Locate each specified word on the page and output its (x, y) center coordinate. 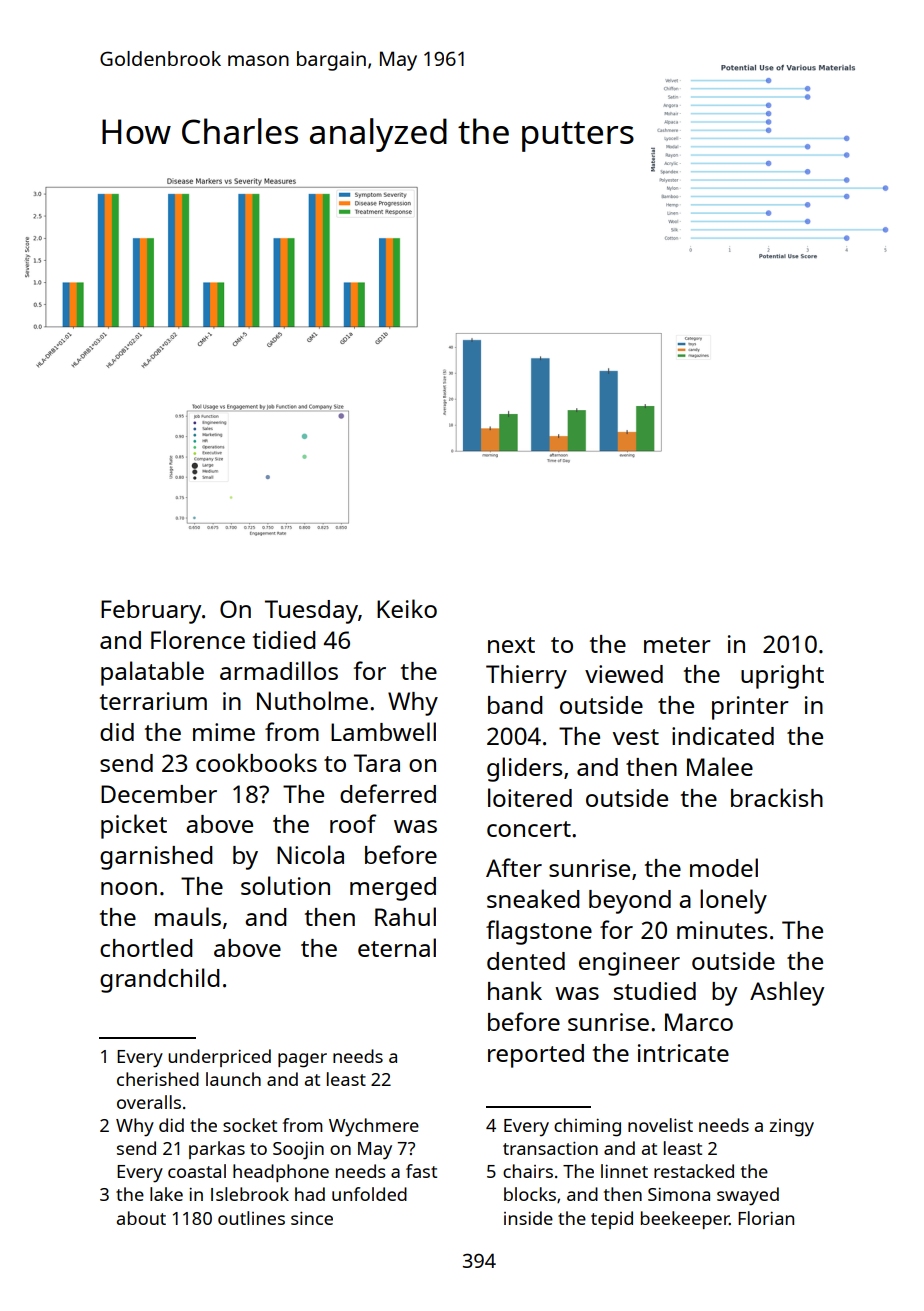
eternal (397, 947)
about (141, 1218)
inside (528, 1218)
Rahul (405, 916)
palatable (152, 673)
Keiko (407, 608)
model (724, 867)
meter (677, 645)
